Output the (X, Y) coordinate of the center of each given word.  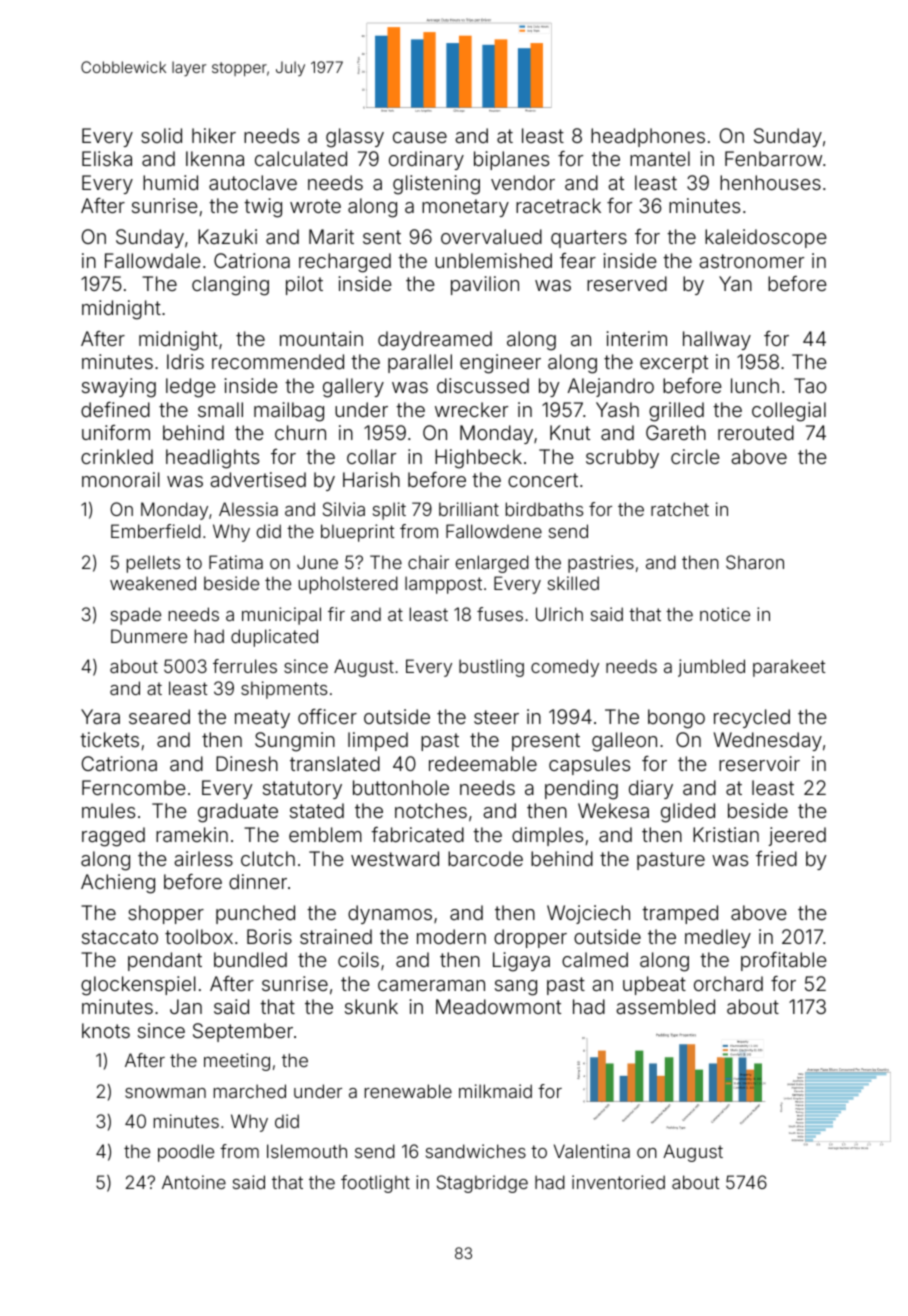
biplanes (511, 160)
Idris (185, 361)
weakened (153, 583)
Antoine (194, 1182)
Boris (269, 936)
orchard (728, 983)
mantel (660, 158)
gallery (353, 388)
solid (161, 135)
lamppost (443, 585)
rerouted (756, 432)
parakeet (789, 668)
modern (451, 936)
